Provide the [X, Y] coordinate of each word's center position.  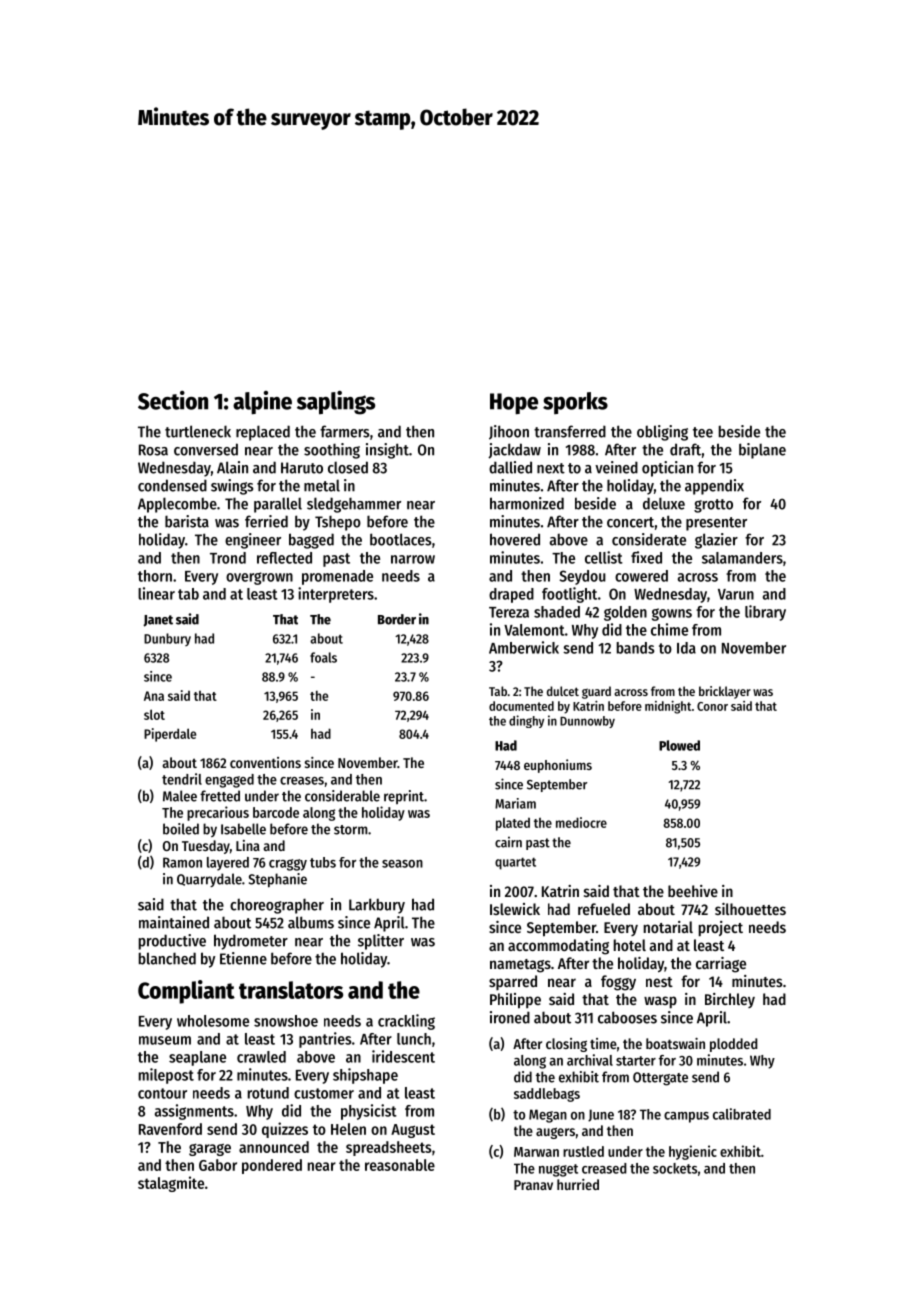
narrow [413, 559]
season [402, 864]
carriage [721, 965]
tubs [323, 862]
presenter [716, 524]
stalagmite [171, 1184]
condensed [172, 485]
